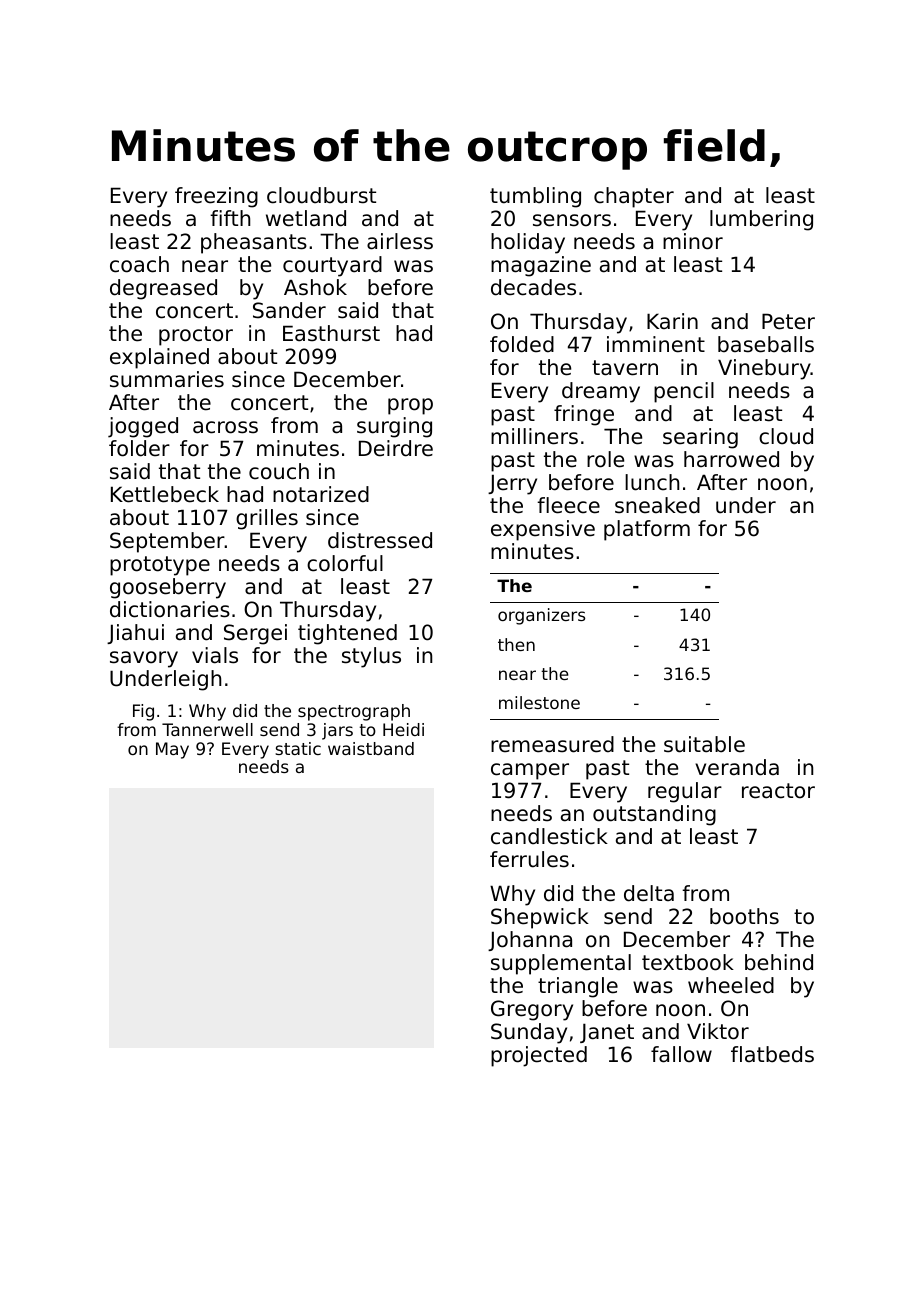 This page has width=924, height=1311. What do you see at coordinates (654, 815) in the page?
I see `outstanding` at bounding box center [654, 815].
